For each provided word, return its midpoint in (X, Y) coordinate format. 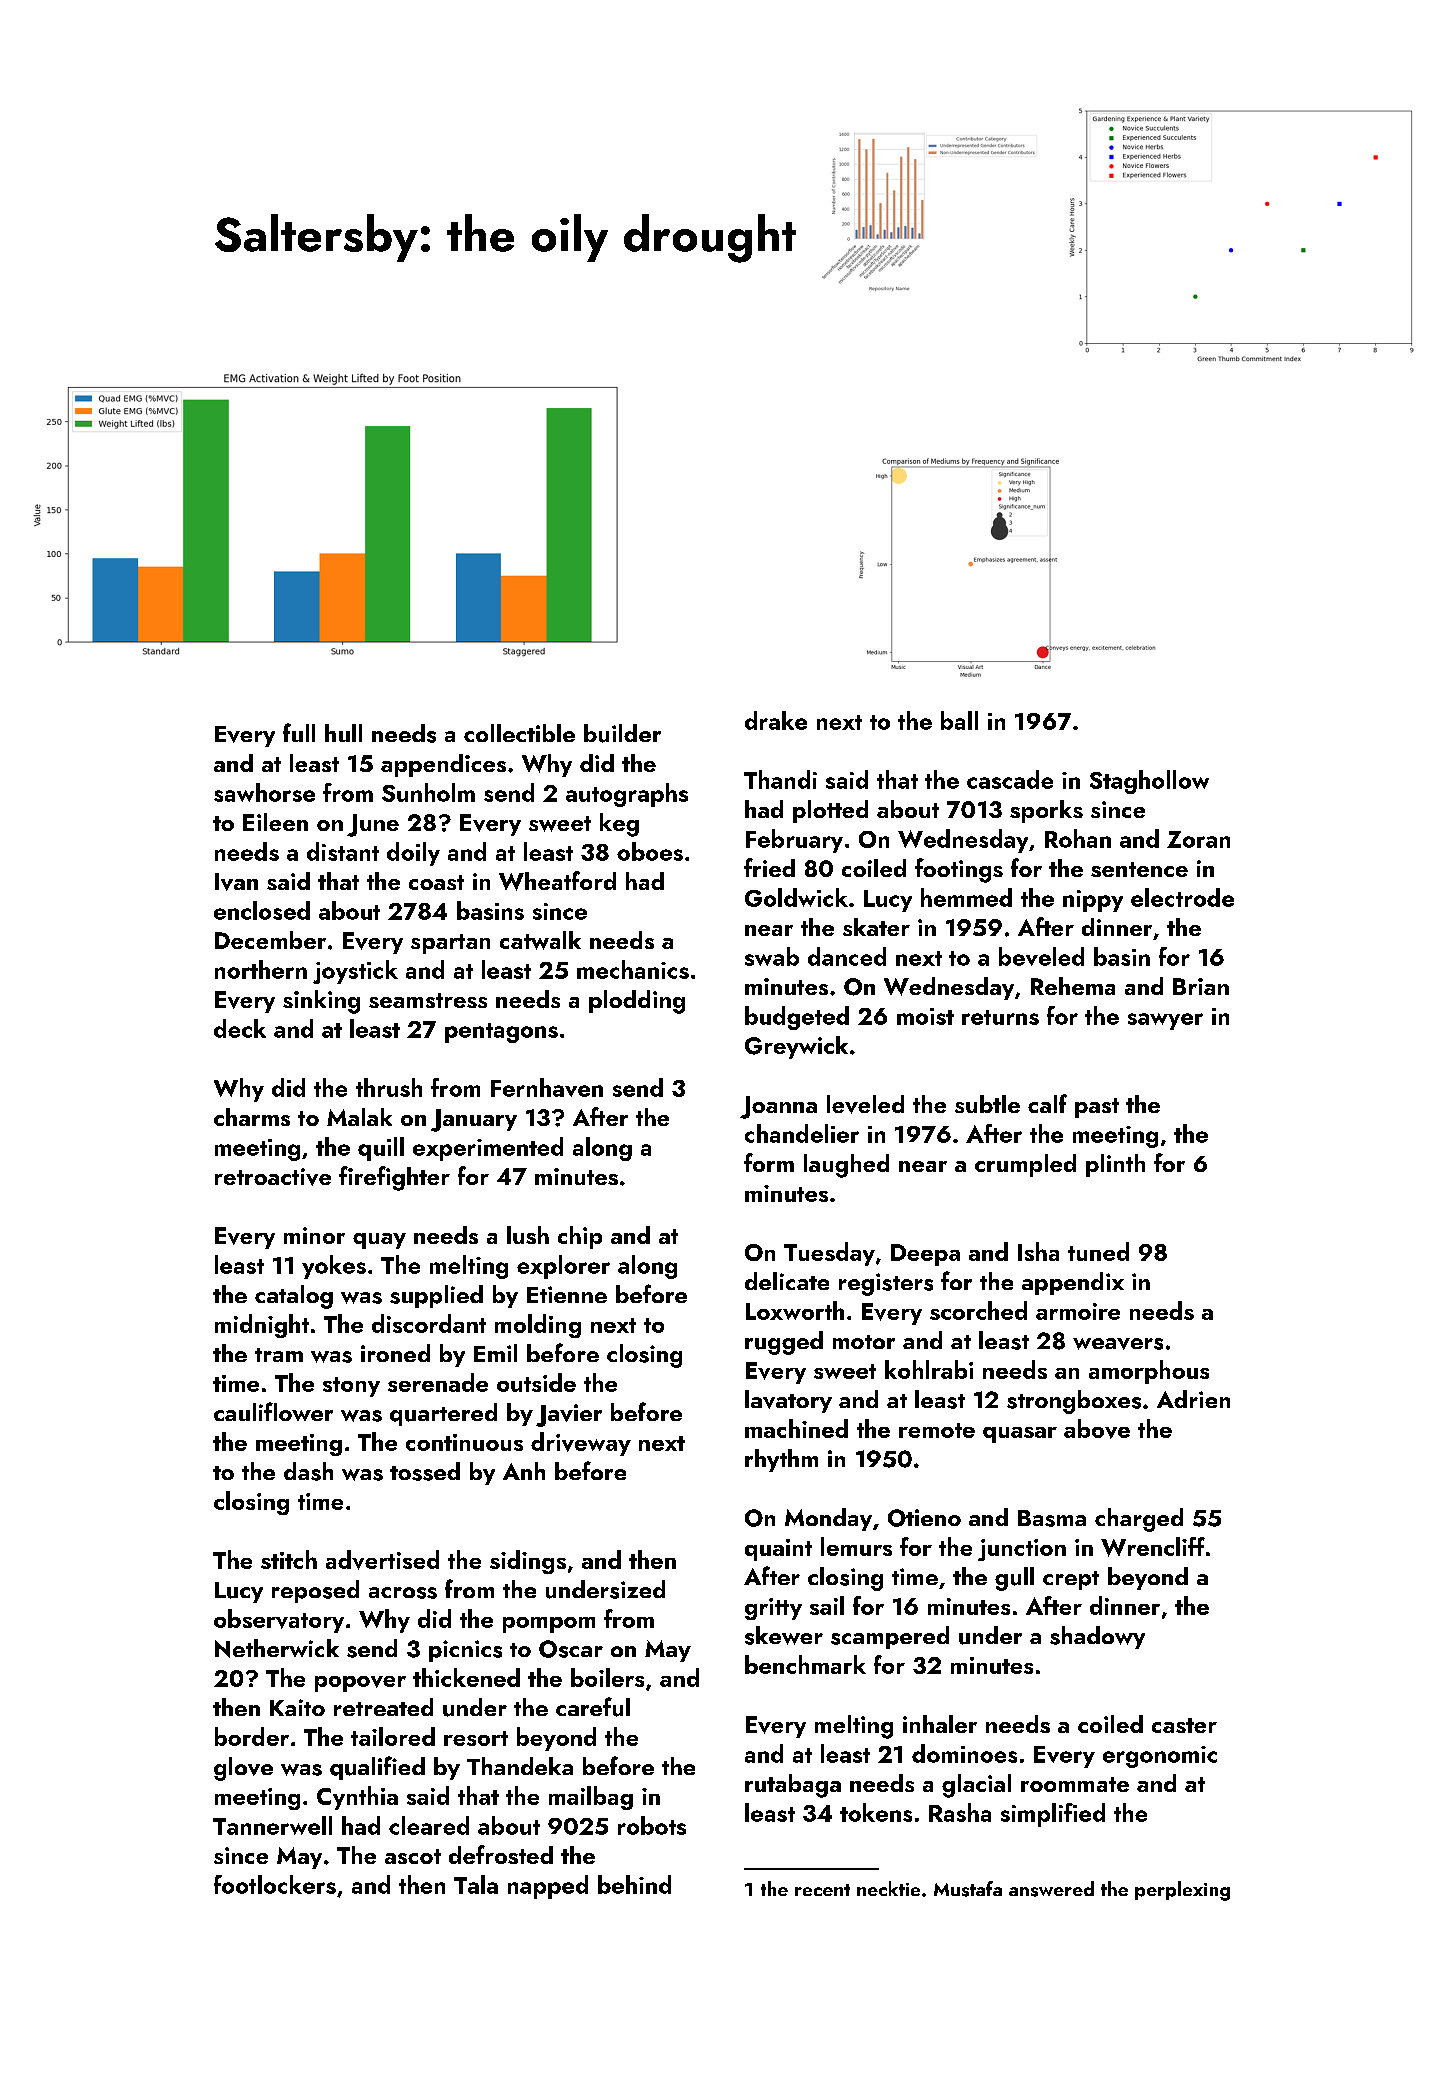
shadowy (1097, 1637)
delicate (787, 1281)
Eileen (275, 822)
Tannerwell (272, 1825)
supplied (436, 1296)
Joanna (778, 1107)
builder (622, 733)
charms (252, 1117)
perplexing (1182, 1891)
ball (959, 720)
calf (1047, 1103)
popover (360, 1684)
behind (634, 1884)
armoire (1078, 1311)
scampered (890, 1637)
